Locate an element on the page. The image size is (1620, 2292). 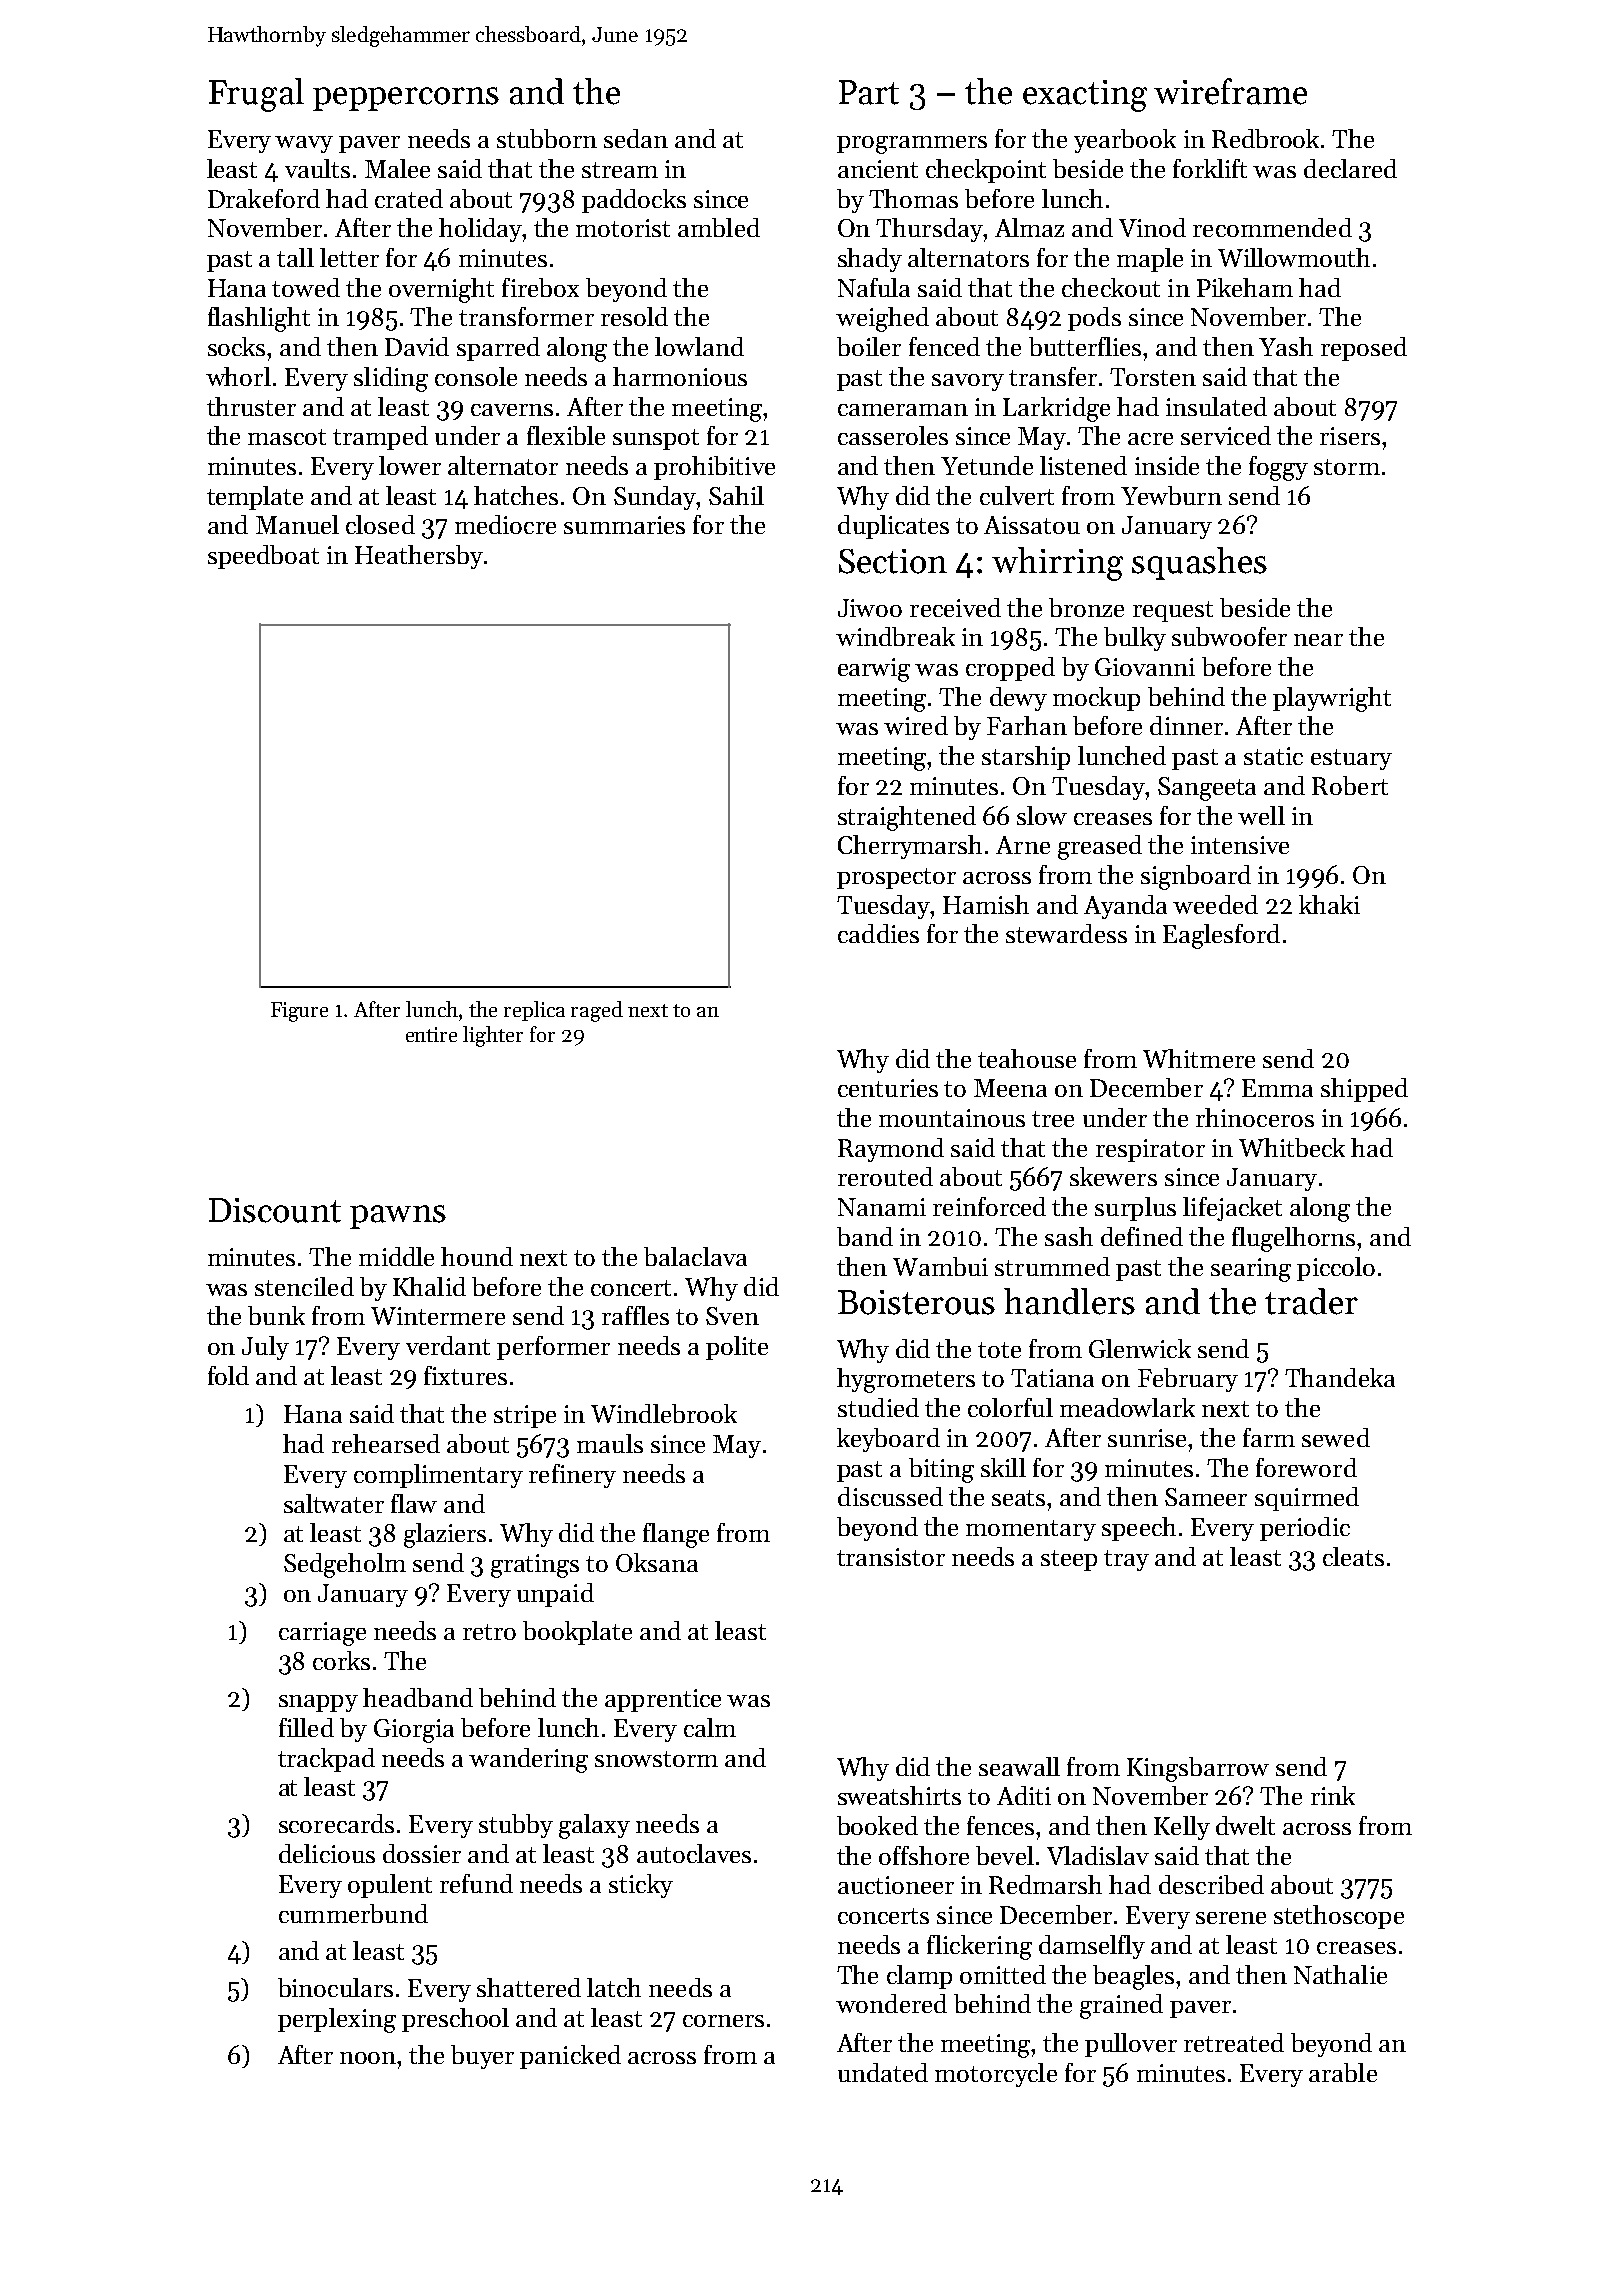
Figure is located at coordinates (299, 1012).
